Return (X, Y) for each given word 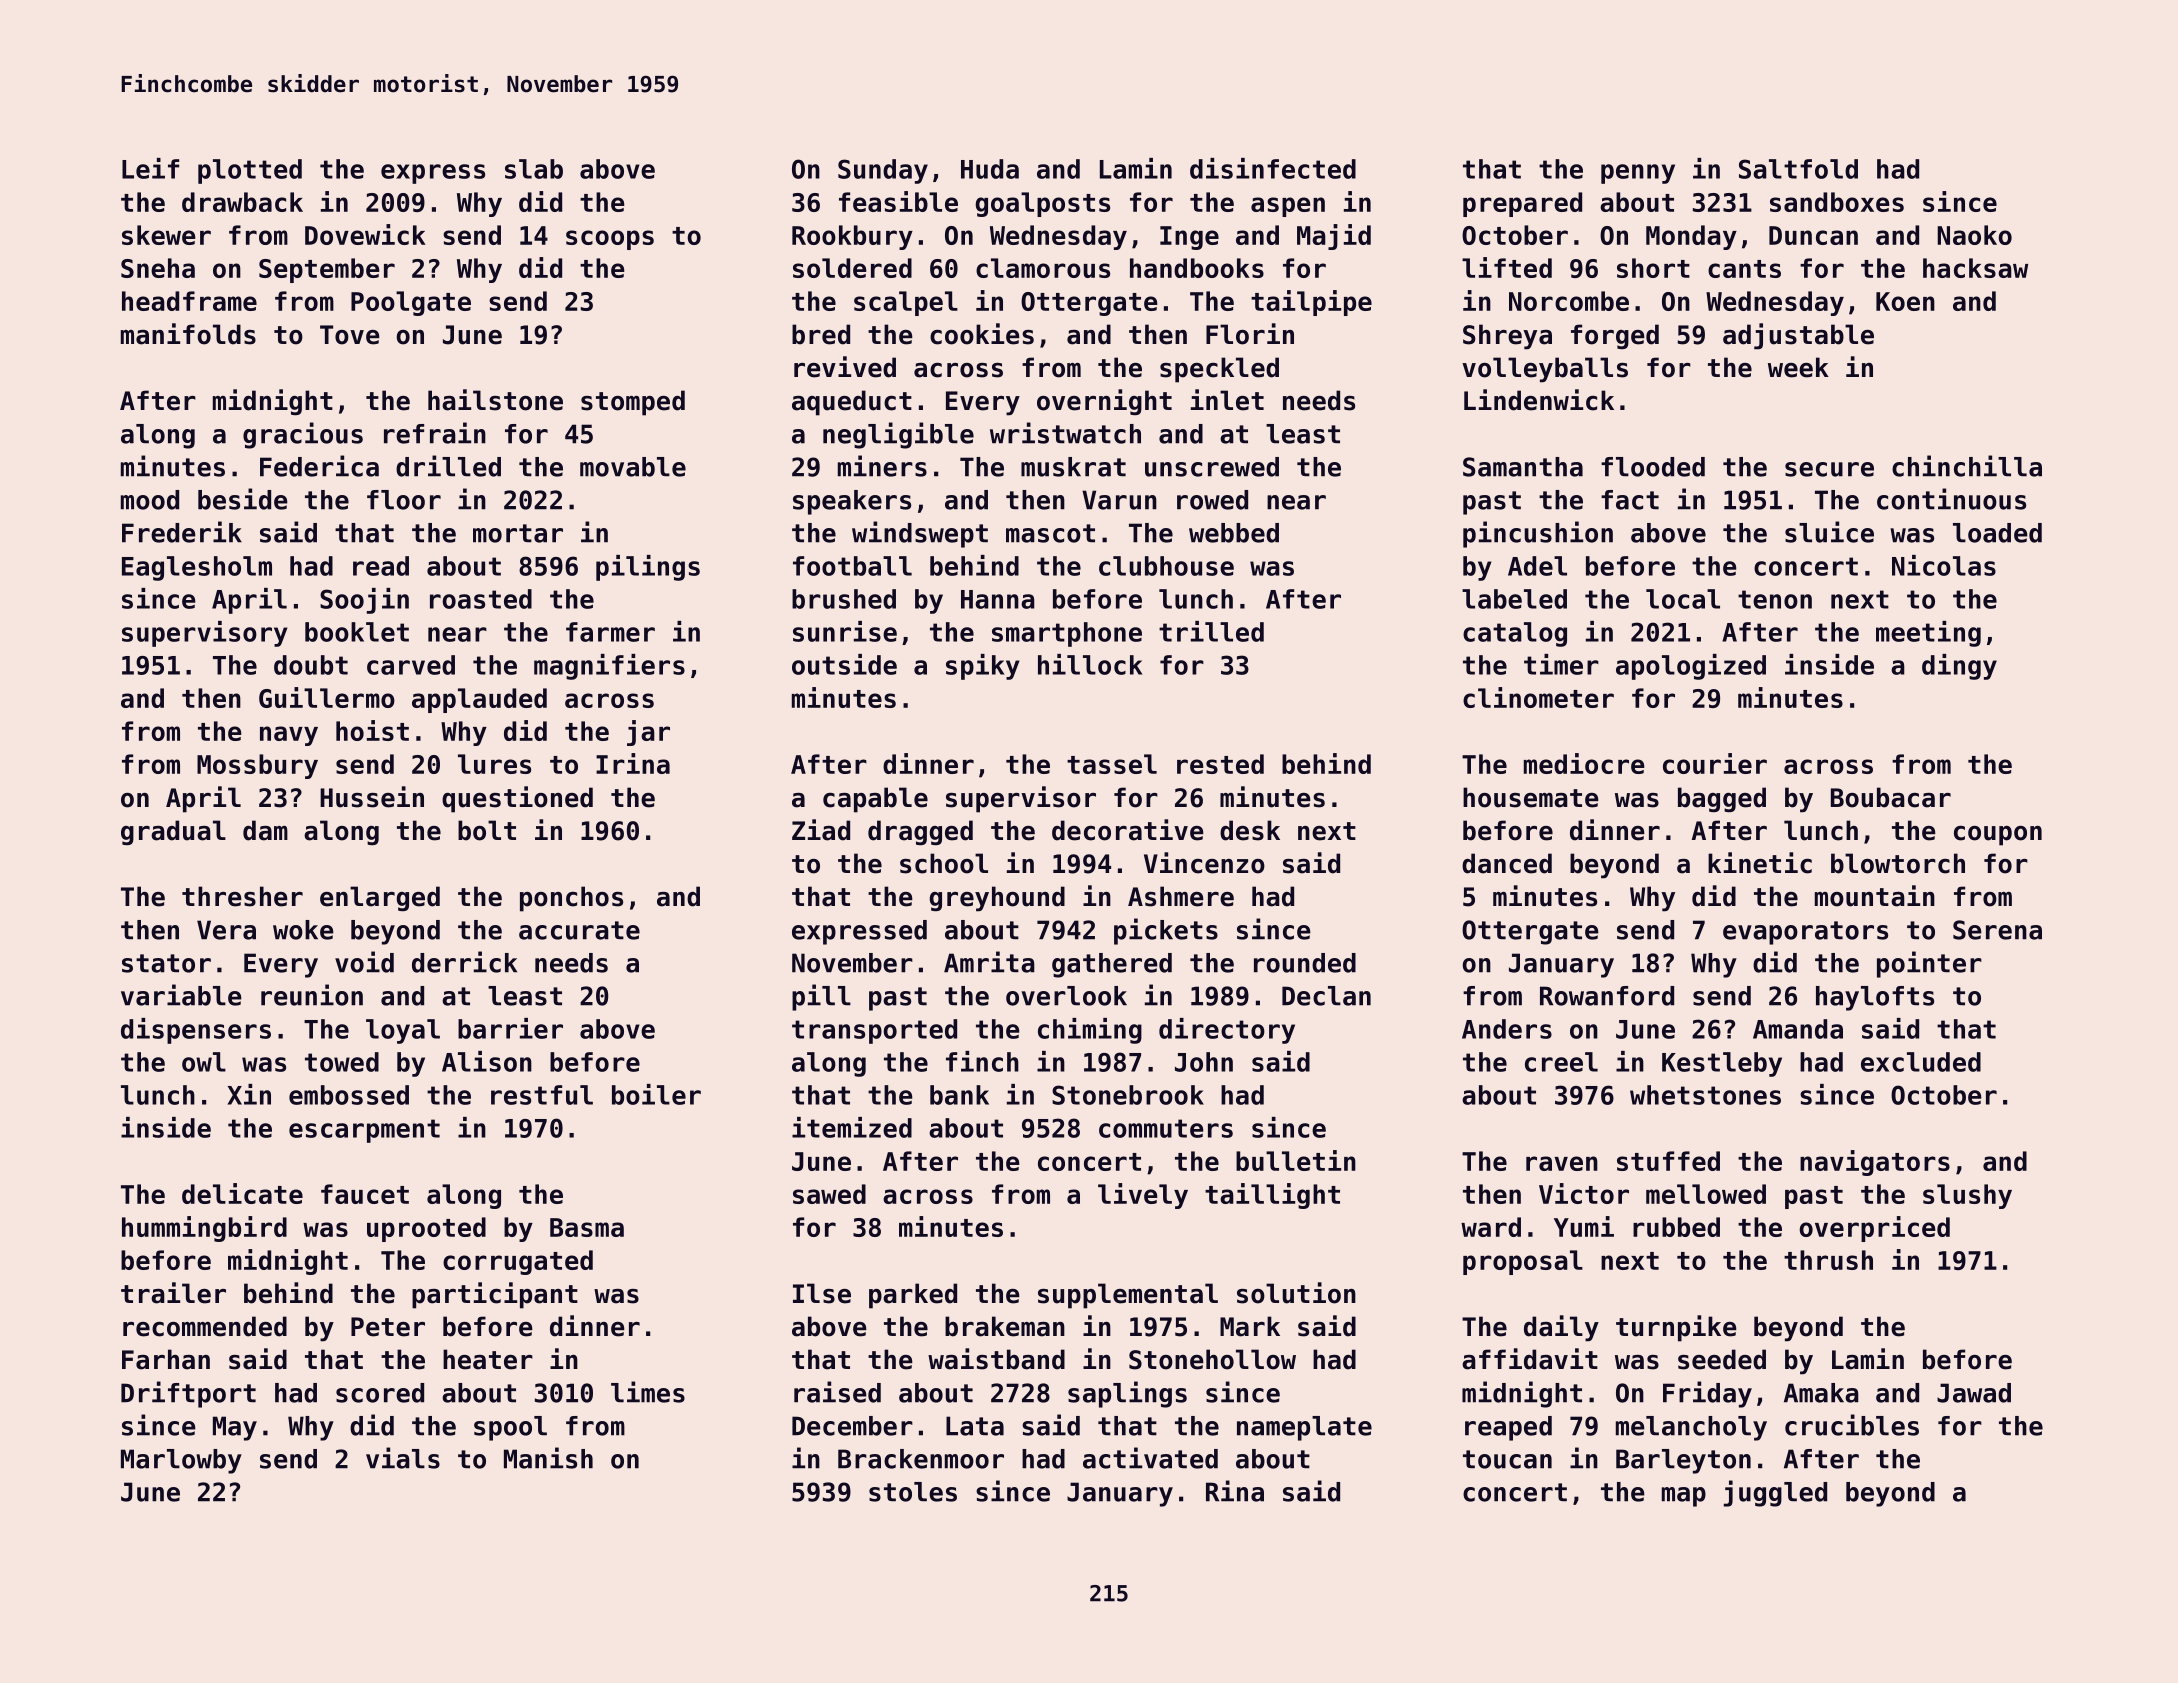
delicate (242, 1193)
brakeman (1005, 1326)
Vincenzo (1204, 863)
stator (166, 963)
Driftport (188, 1394)
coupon (1998, 836)
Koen (1905, 301)
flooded (1653, 467)
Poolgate (411, 303)
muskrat (1073, 467)
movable (633, 467)
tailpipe (1311, 303)
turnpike (1676, 1328)
